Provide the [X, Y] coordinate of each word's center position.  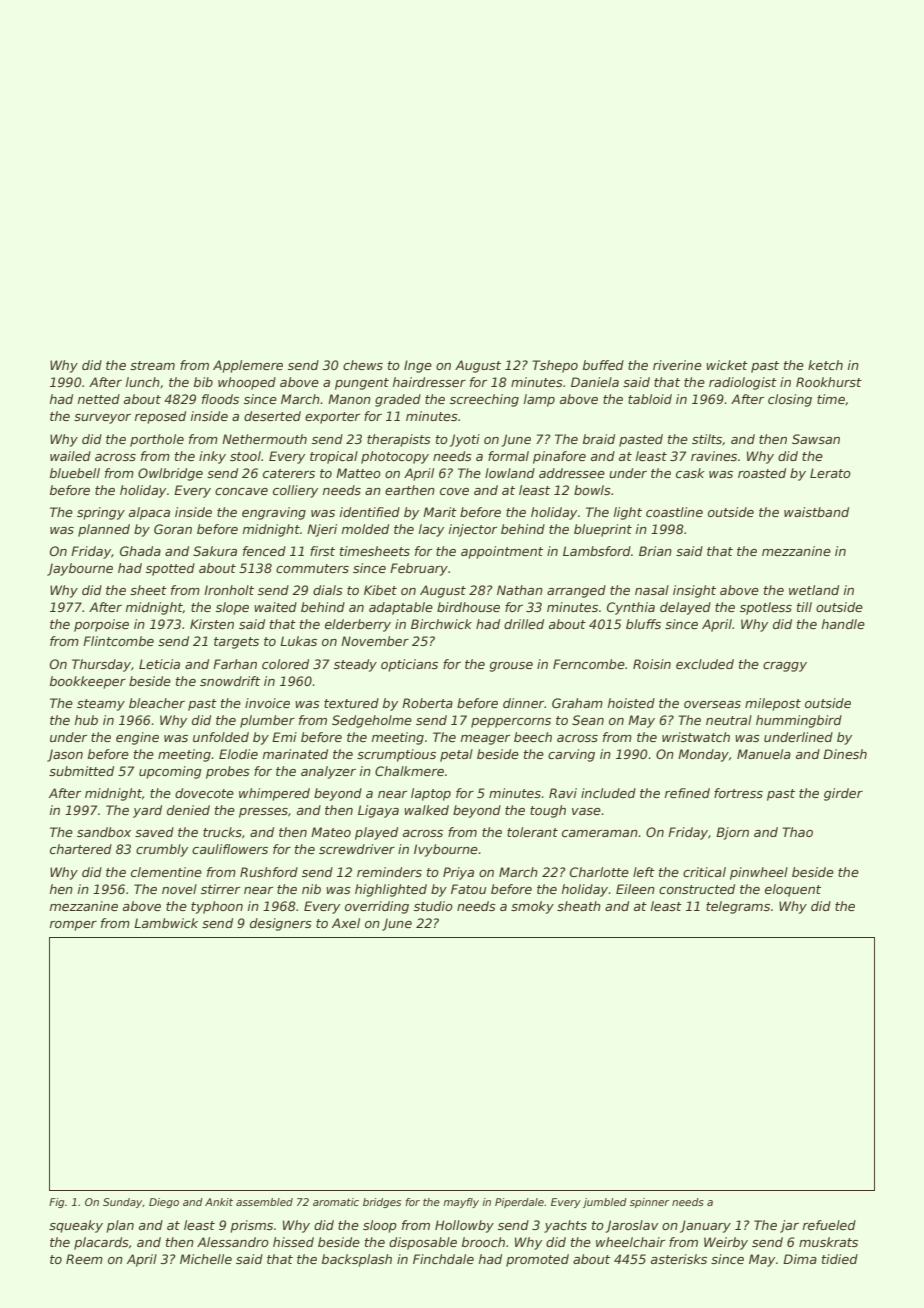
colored [285, 664]
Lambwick [166, 923]
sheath [579, 906]
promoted [537, 1260]
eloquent [793, 890]
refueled [829, 1225]
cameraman [600, 833]
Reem [84, 1259]
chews [363, 365]
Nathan [520, 590]
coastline [674, 512]
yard [147, 811]
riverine [677, 365]
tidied [840, 1259]
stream [152, 365]
